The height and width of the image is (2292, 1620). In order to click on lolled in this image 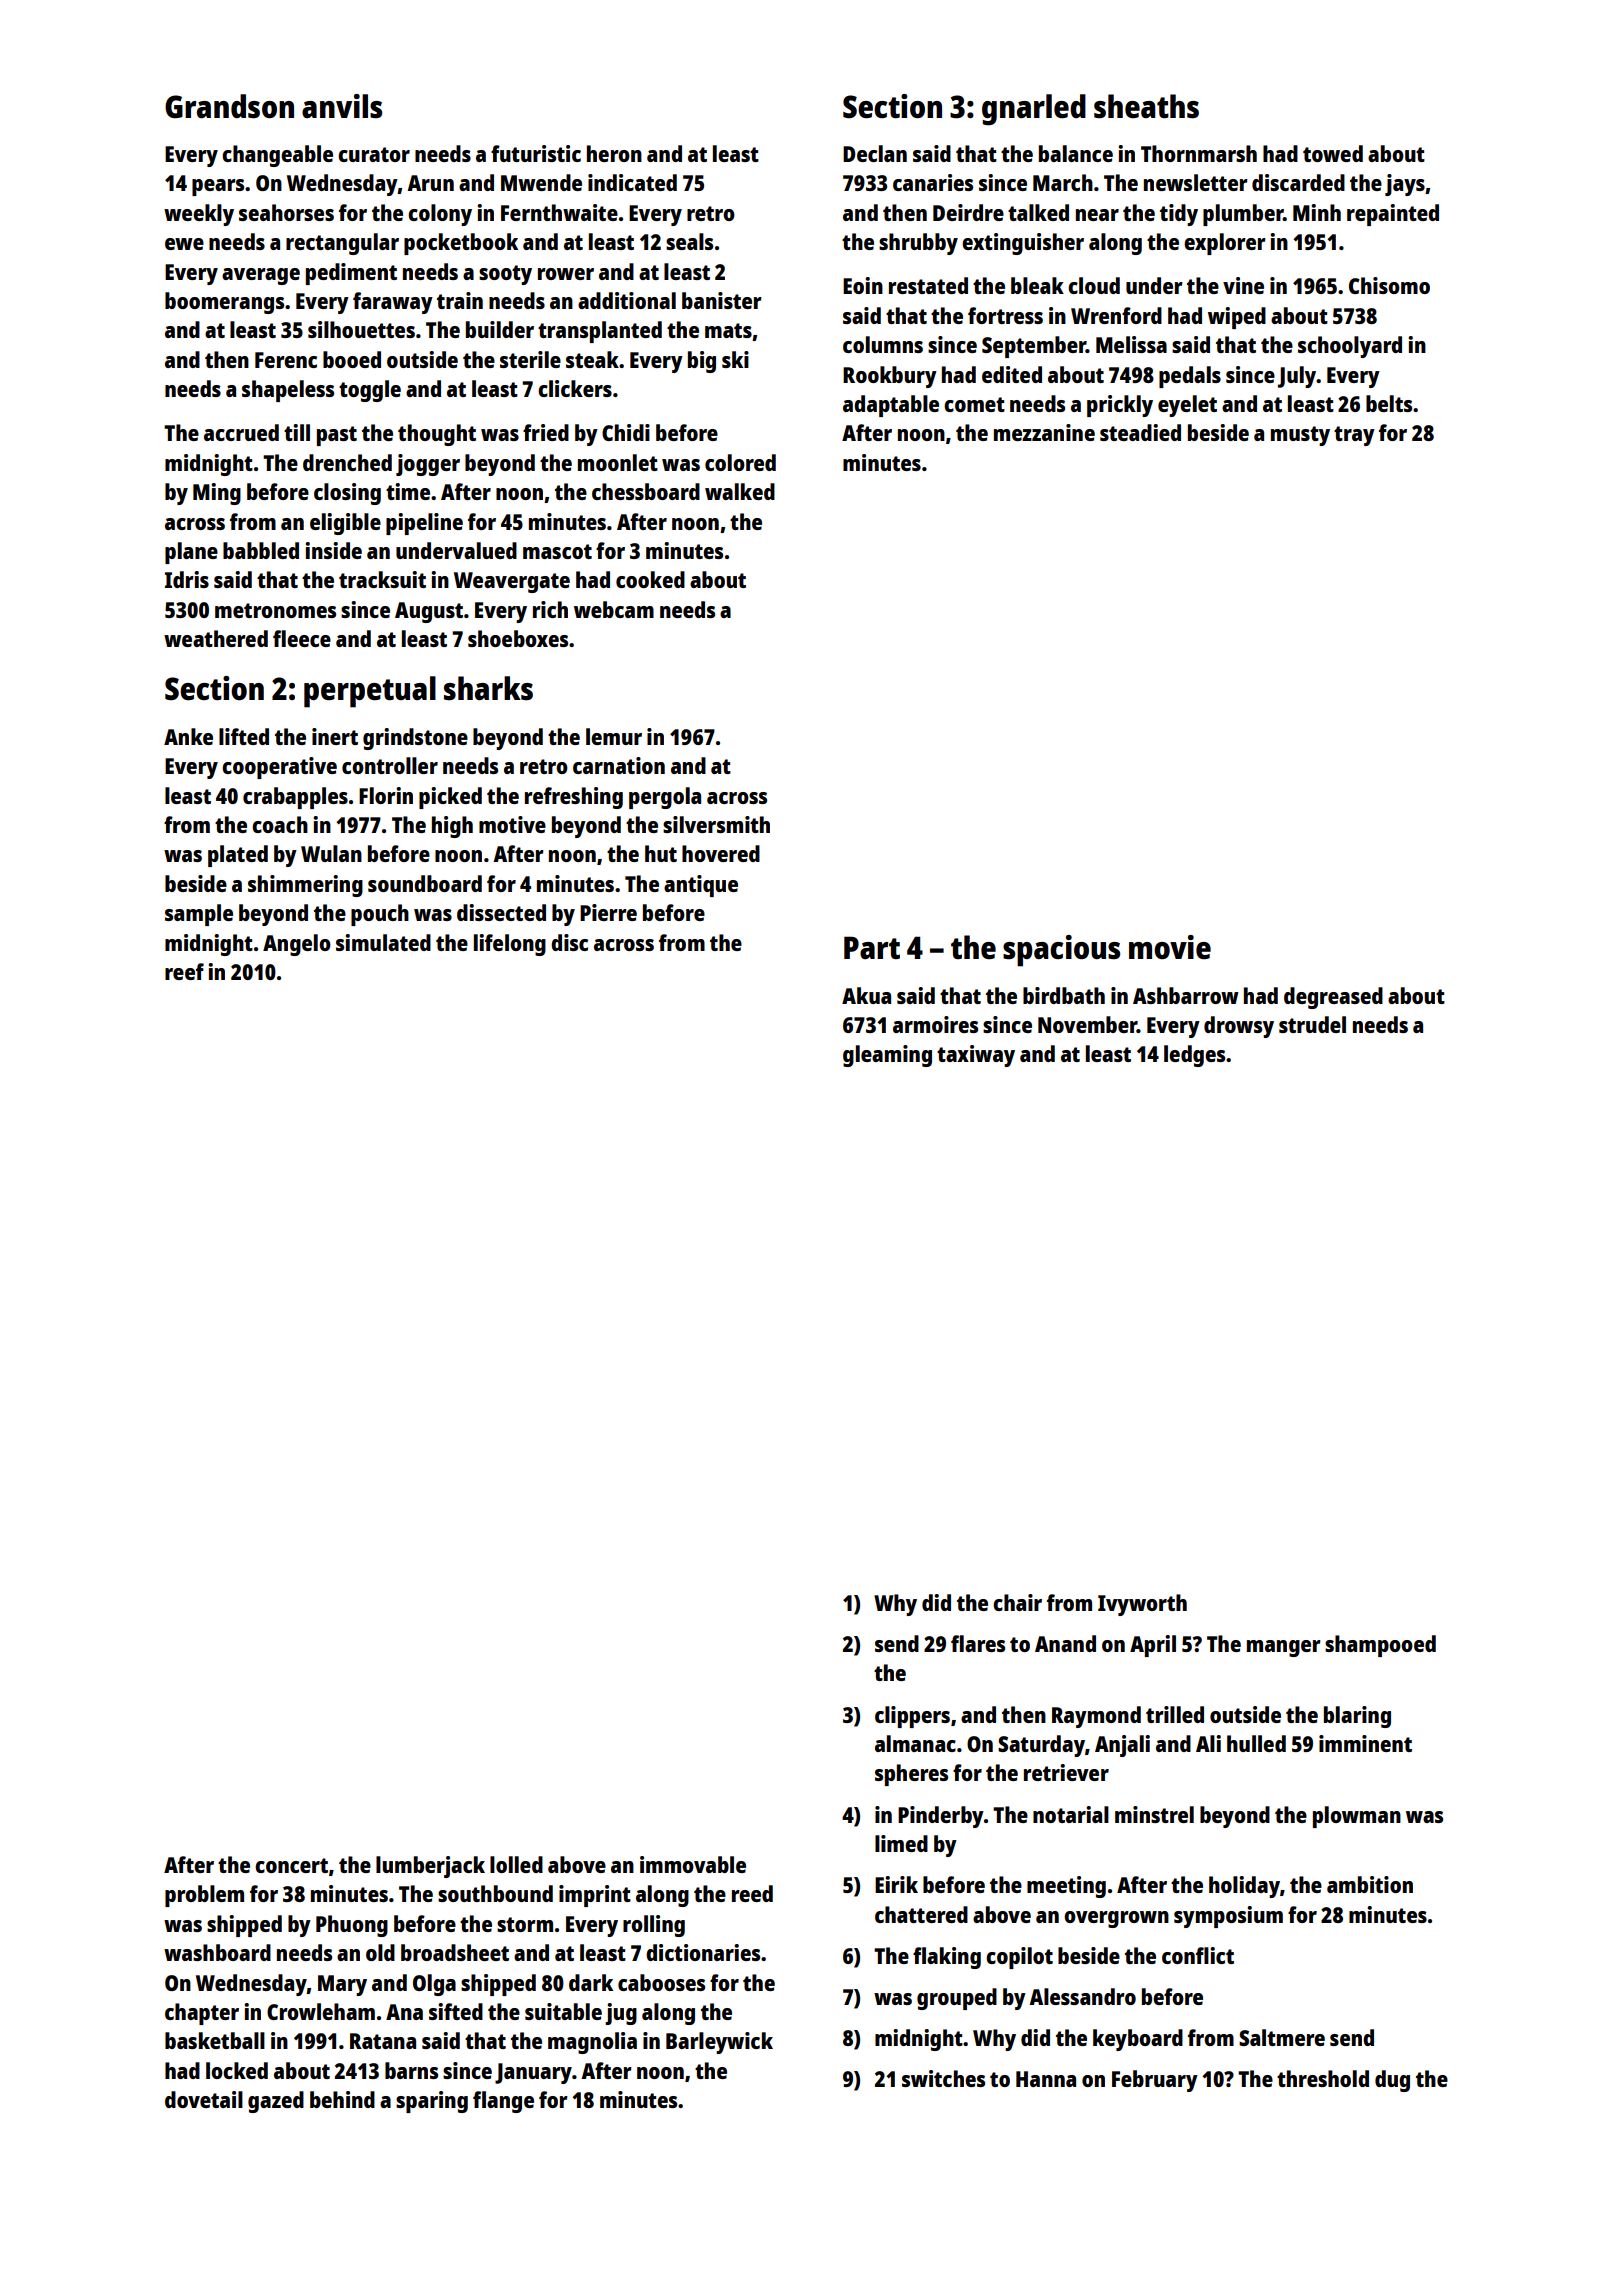, I will do `click(516, 1864)`.
